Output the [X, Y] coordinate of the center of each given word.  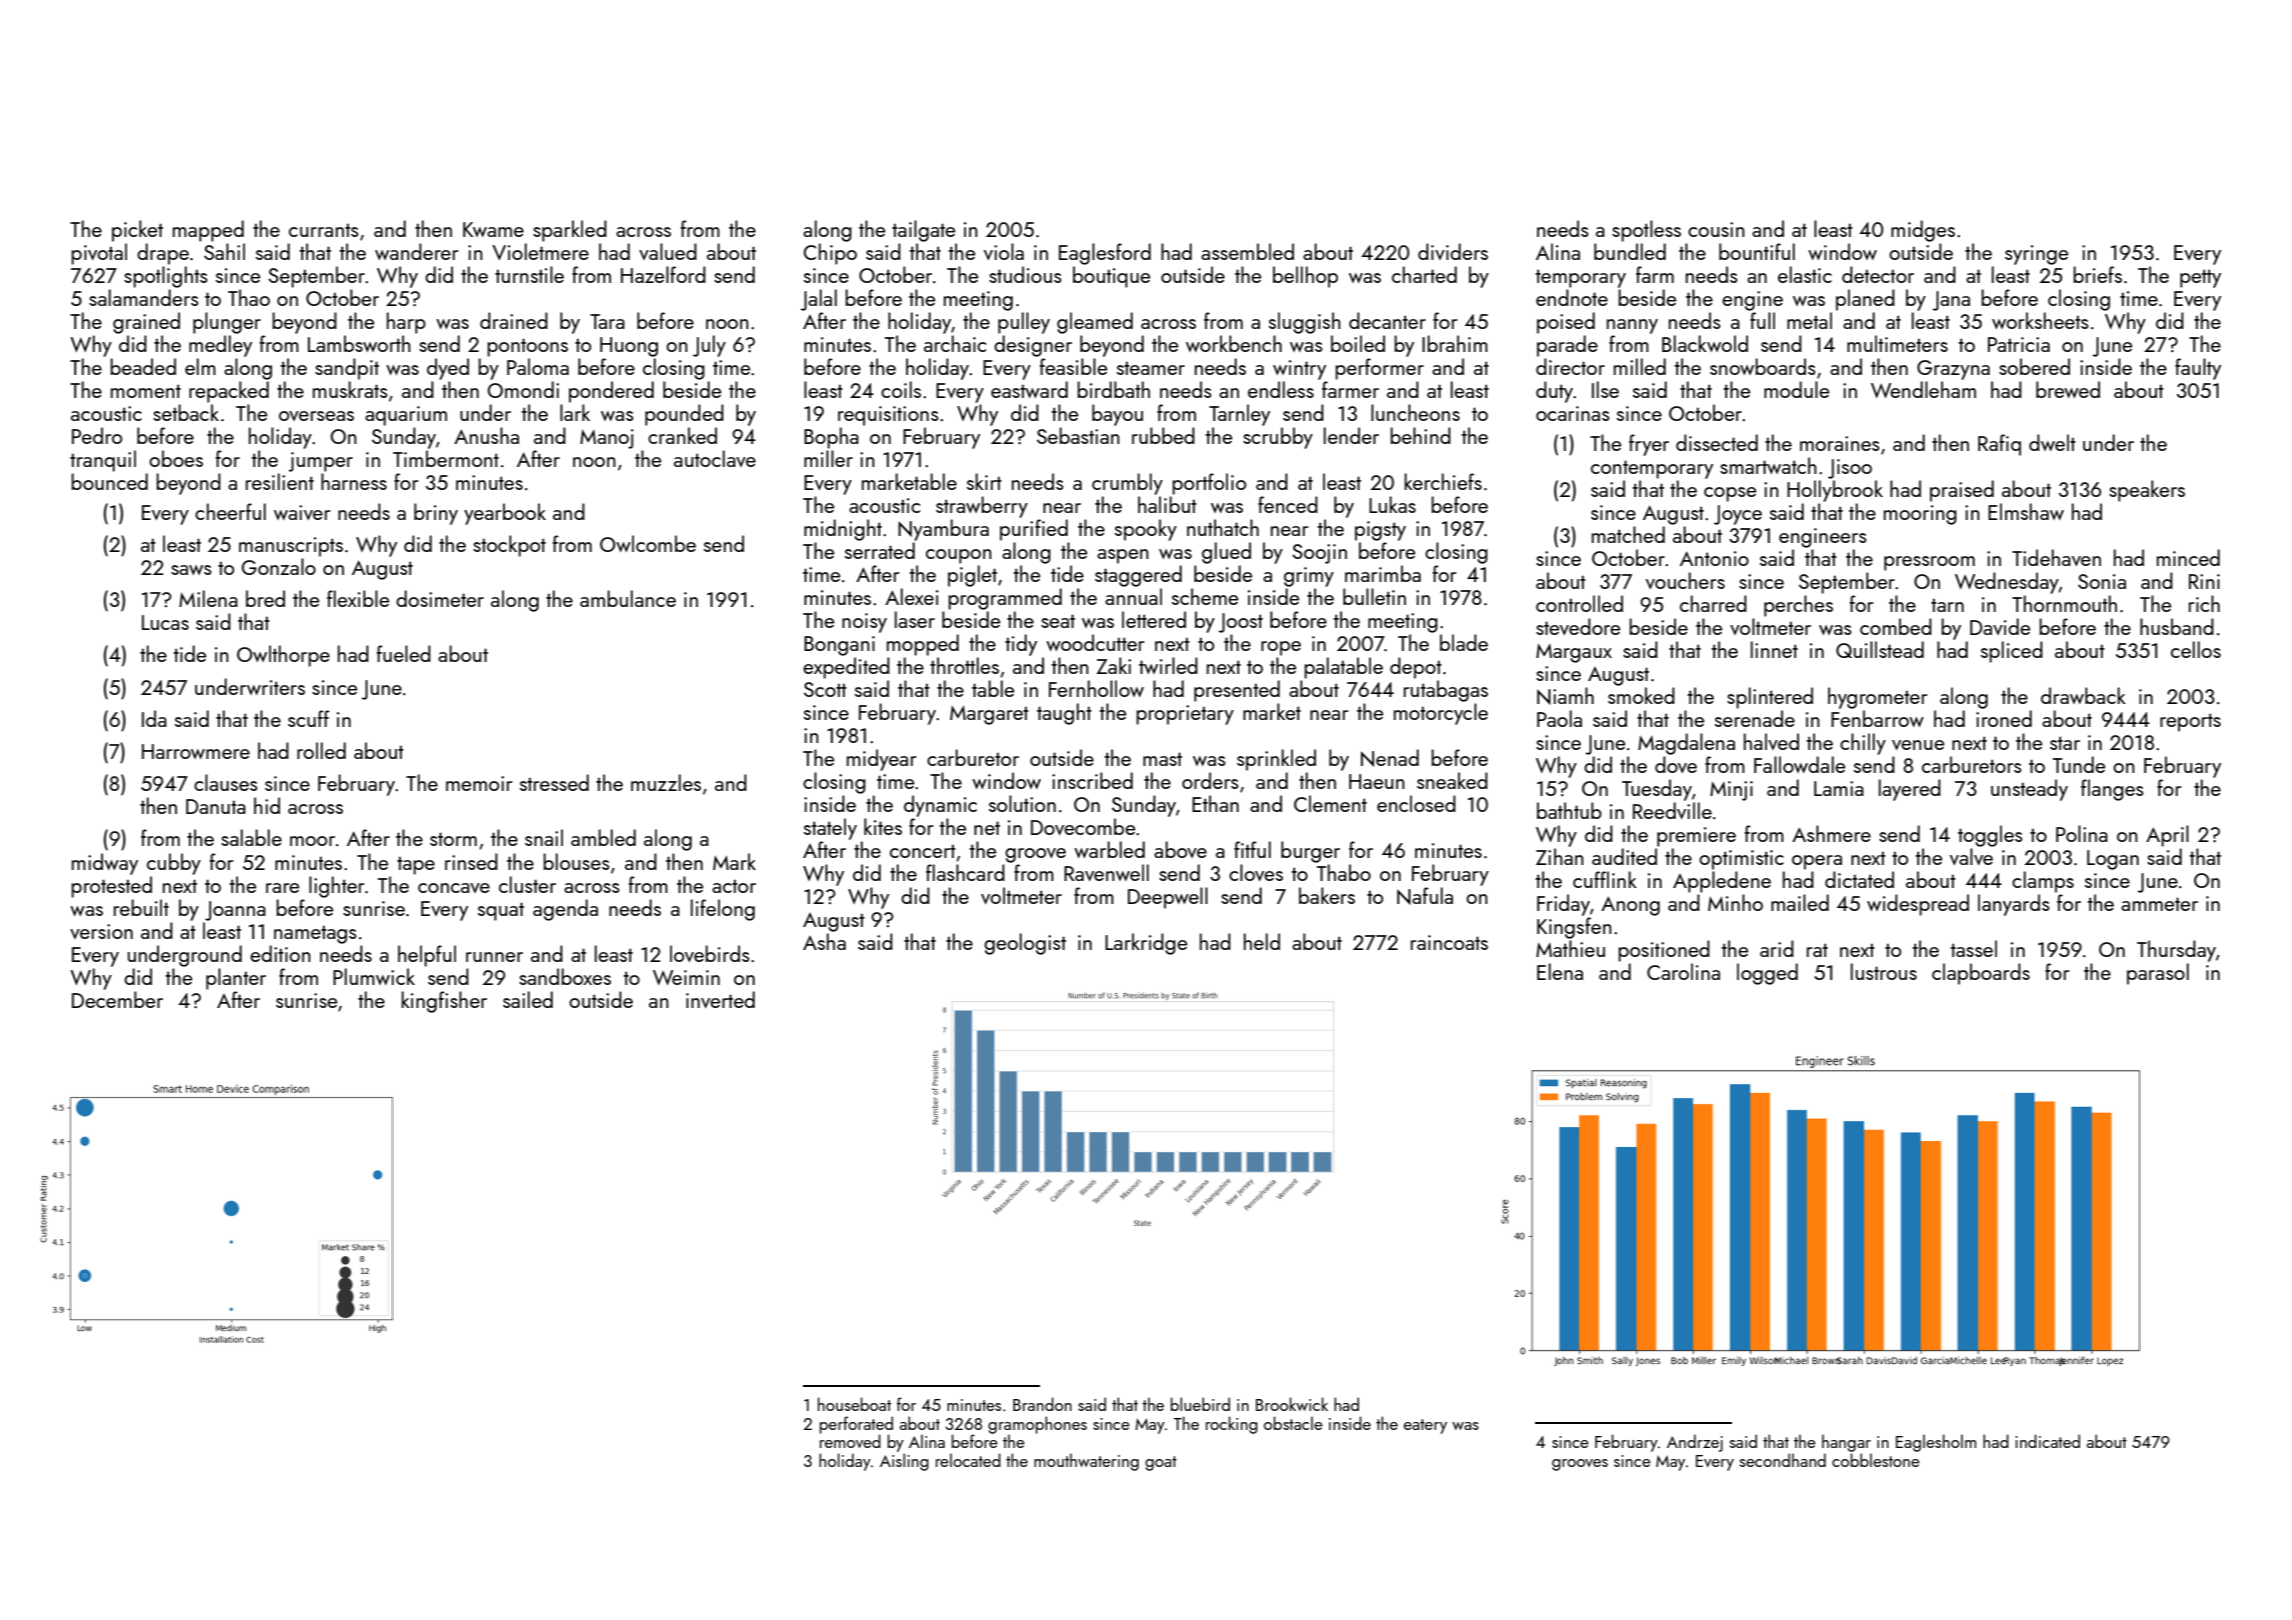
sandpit [347, 369]
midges [1923, 231]
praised [1962, 491]
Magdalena [1686, 744]
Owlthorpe [283, 656]
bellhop [1305, 277]
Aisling [904, 1462]
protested [111, 887]
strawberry [982, 507]
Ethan [1215, 803]
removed [850, 1441]
